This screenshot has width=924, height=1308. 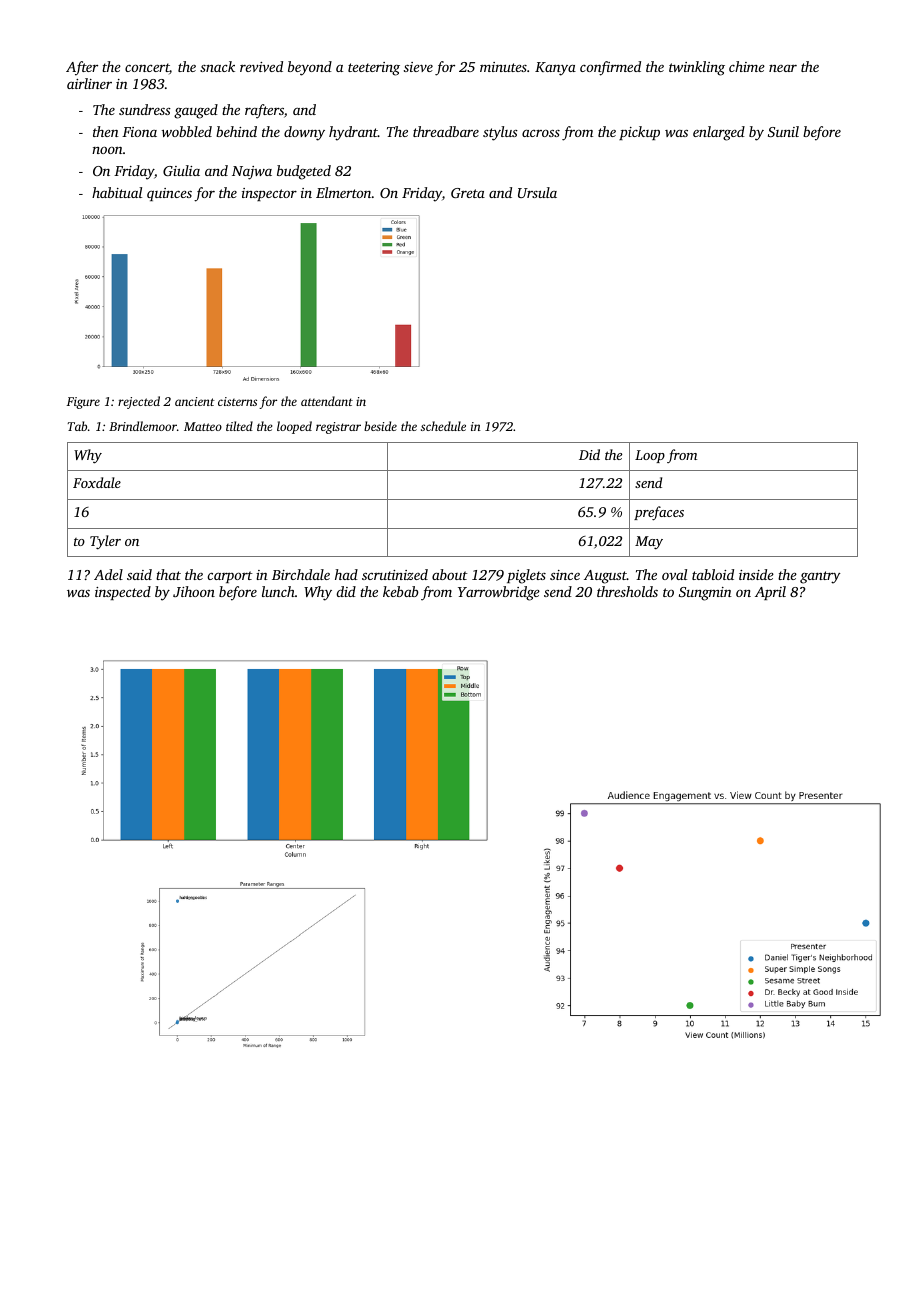 I want to click on Ursula, so click(x=537, y=192).
